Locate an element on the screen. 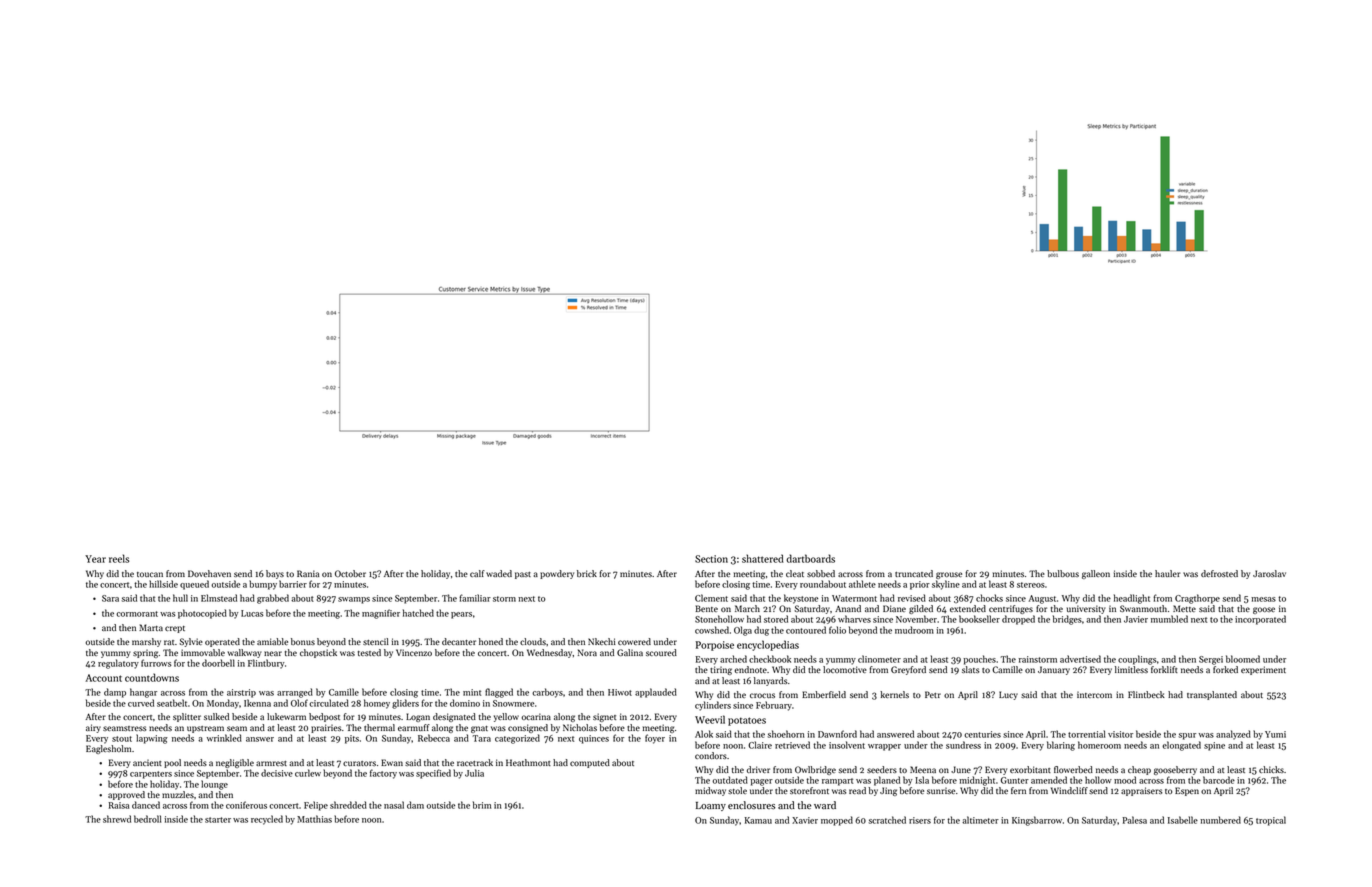 This screenshot has height=887, width=1372. Section is located at coordinates (711, 559).
